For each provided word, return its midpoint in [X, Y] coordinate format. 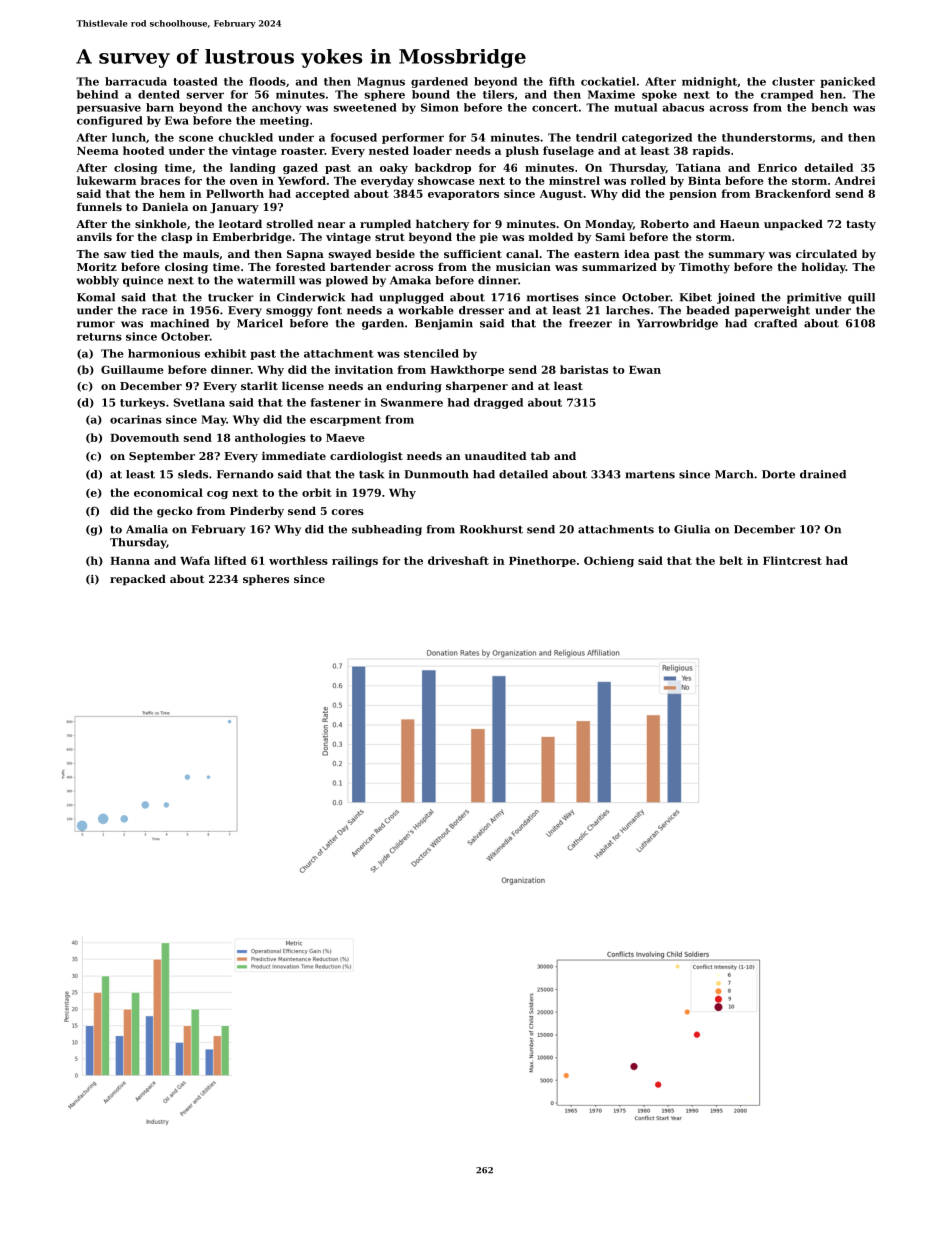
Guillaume [132, 369]
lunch [129, 137]
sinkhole [161, 223]
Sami [610, 237]
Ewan [645, 370]
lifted [230, 560]
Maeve [345, 438]
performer [413, 138]
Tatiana [698, 167]
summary [737, 256]
